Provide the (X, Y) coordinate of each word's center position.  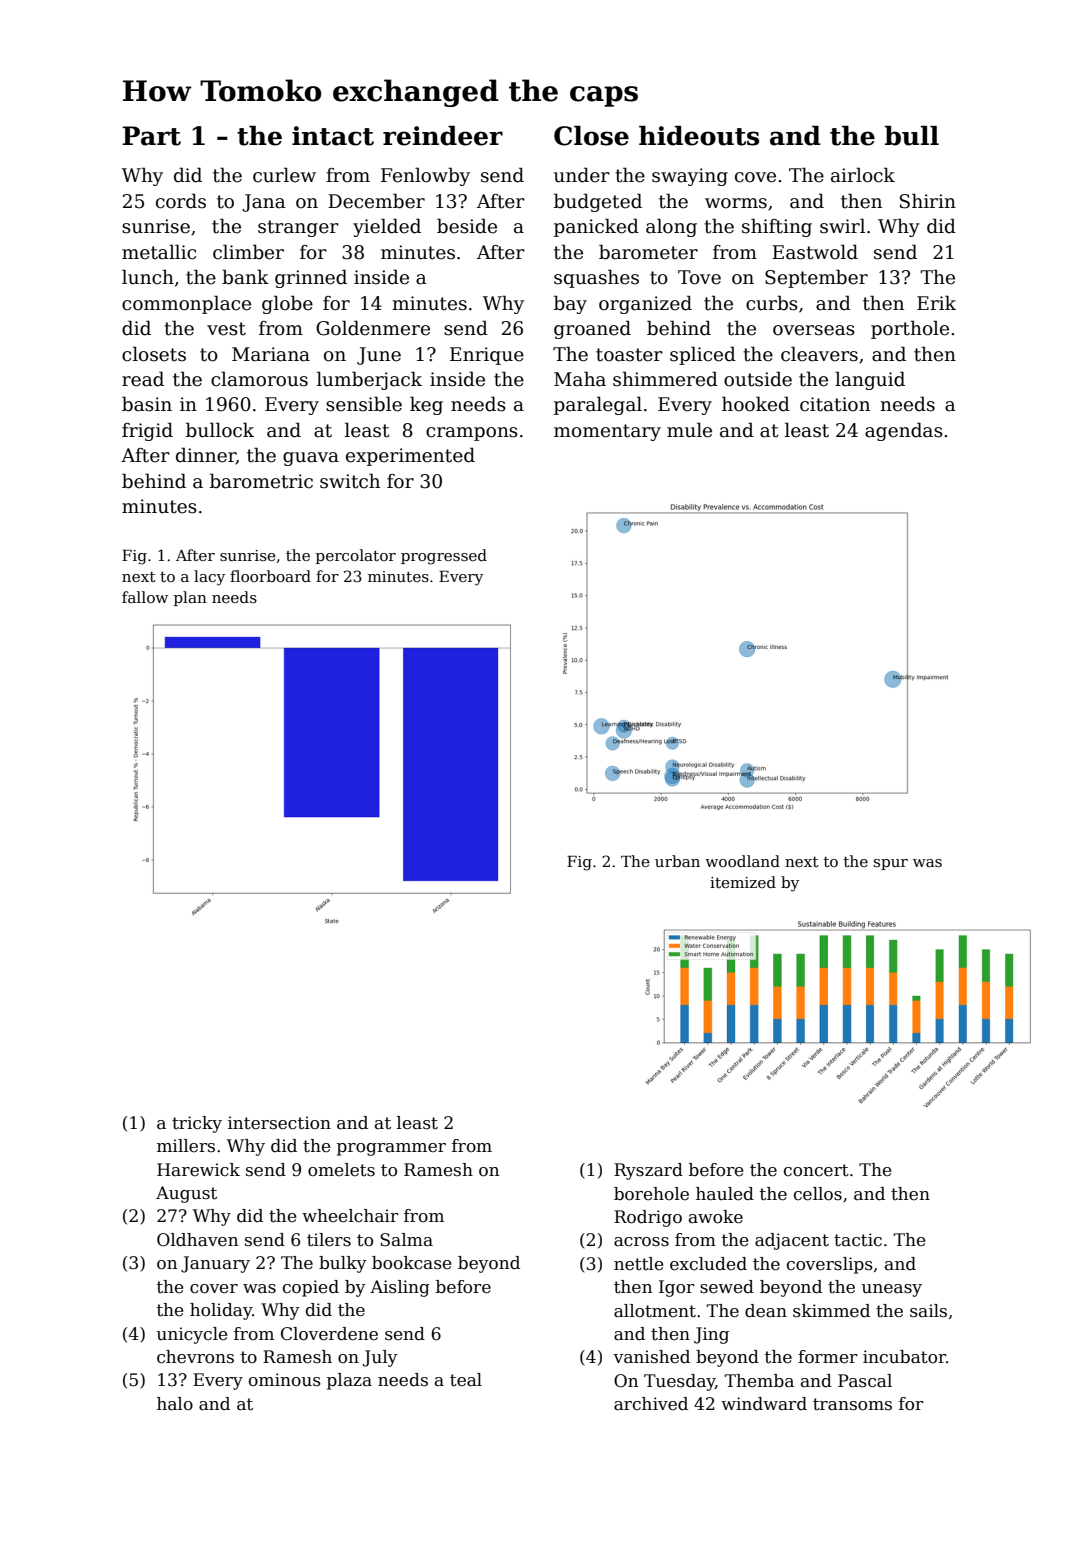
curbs (772, 303)
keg (426, 405)
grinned (311, 278)
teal (466, 1380)
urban (677, 861)
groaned (592, 329)
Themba (759, 1381)
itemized (743, 882)
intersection (279, 1123)
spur (891, 864)
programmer (391, 1149)
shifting (777, 227)
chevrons (195, 1357)
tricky (197, 1124)
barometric (261, 481)
